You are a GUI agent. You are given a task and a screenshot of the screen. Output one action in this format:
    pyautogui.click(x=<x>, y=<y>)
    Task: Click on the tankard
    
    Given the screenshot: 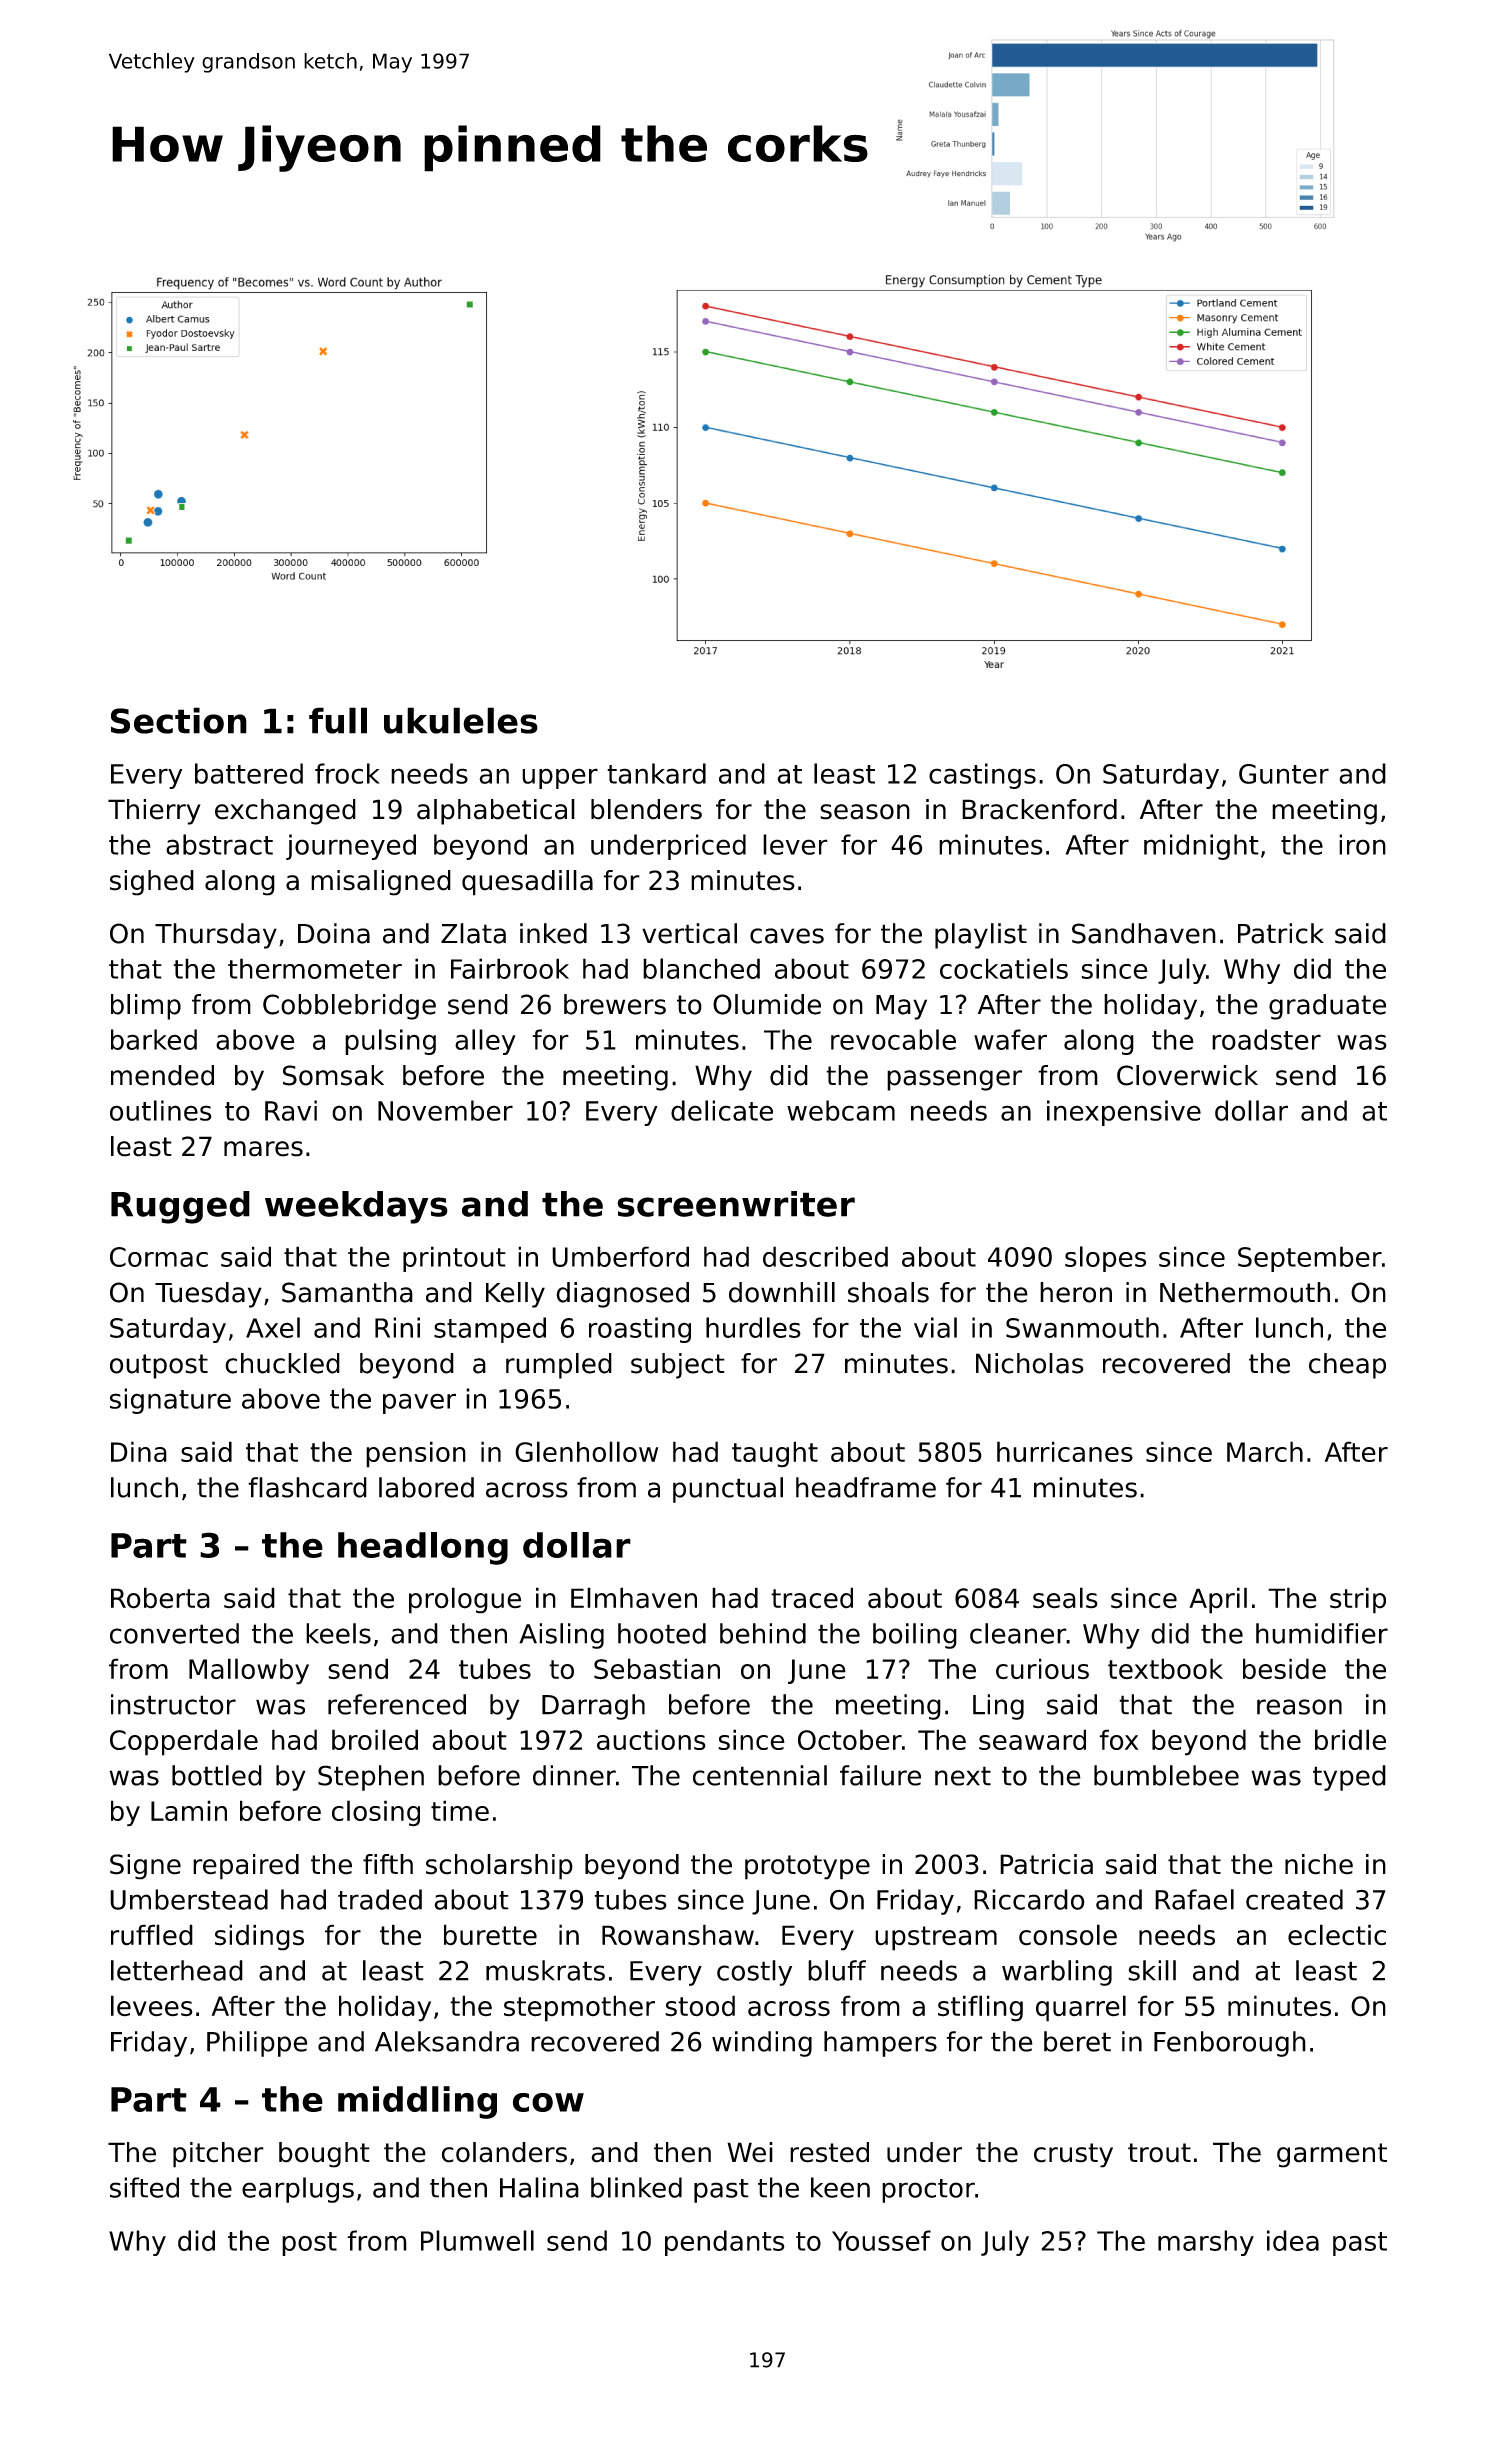 What is the action you would take?
    pyautogui.click(x=656, y=773)
